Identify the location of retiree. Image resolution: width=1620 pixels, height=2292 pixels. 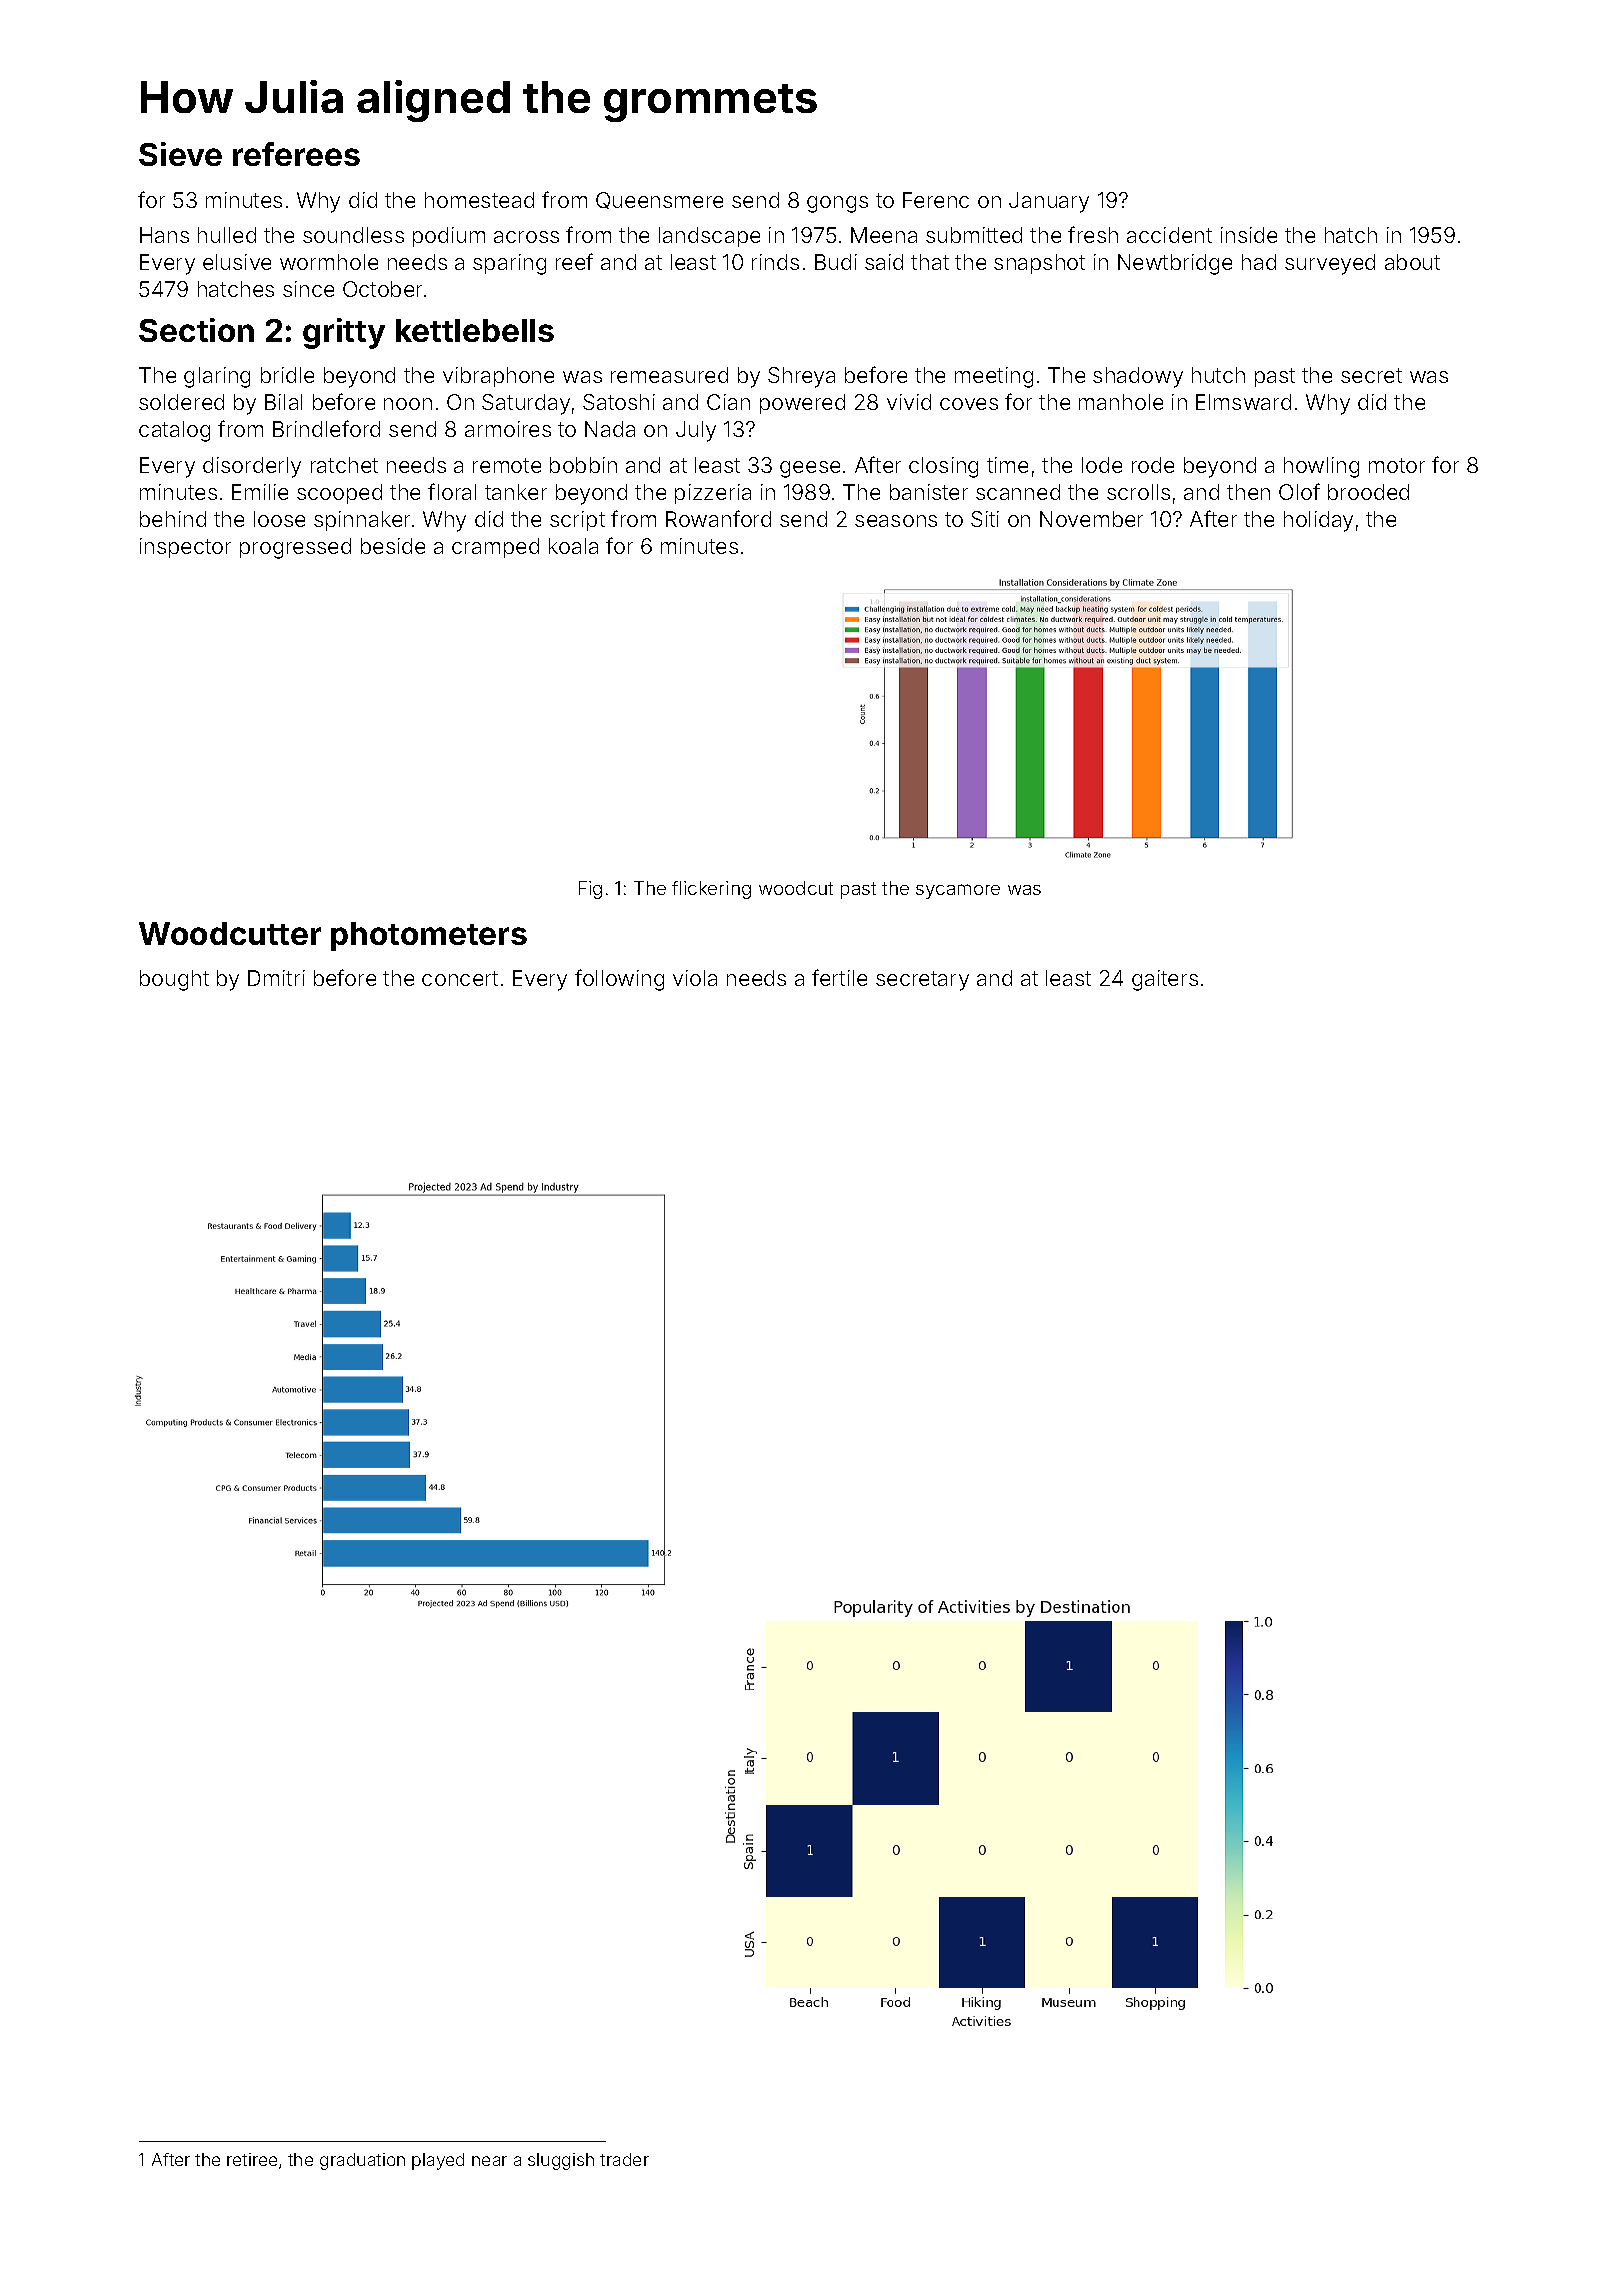
(252, 2159).
